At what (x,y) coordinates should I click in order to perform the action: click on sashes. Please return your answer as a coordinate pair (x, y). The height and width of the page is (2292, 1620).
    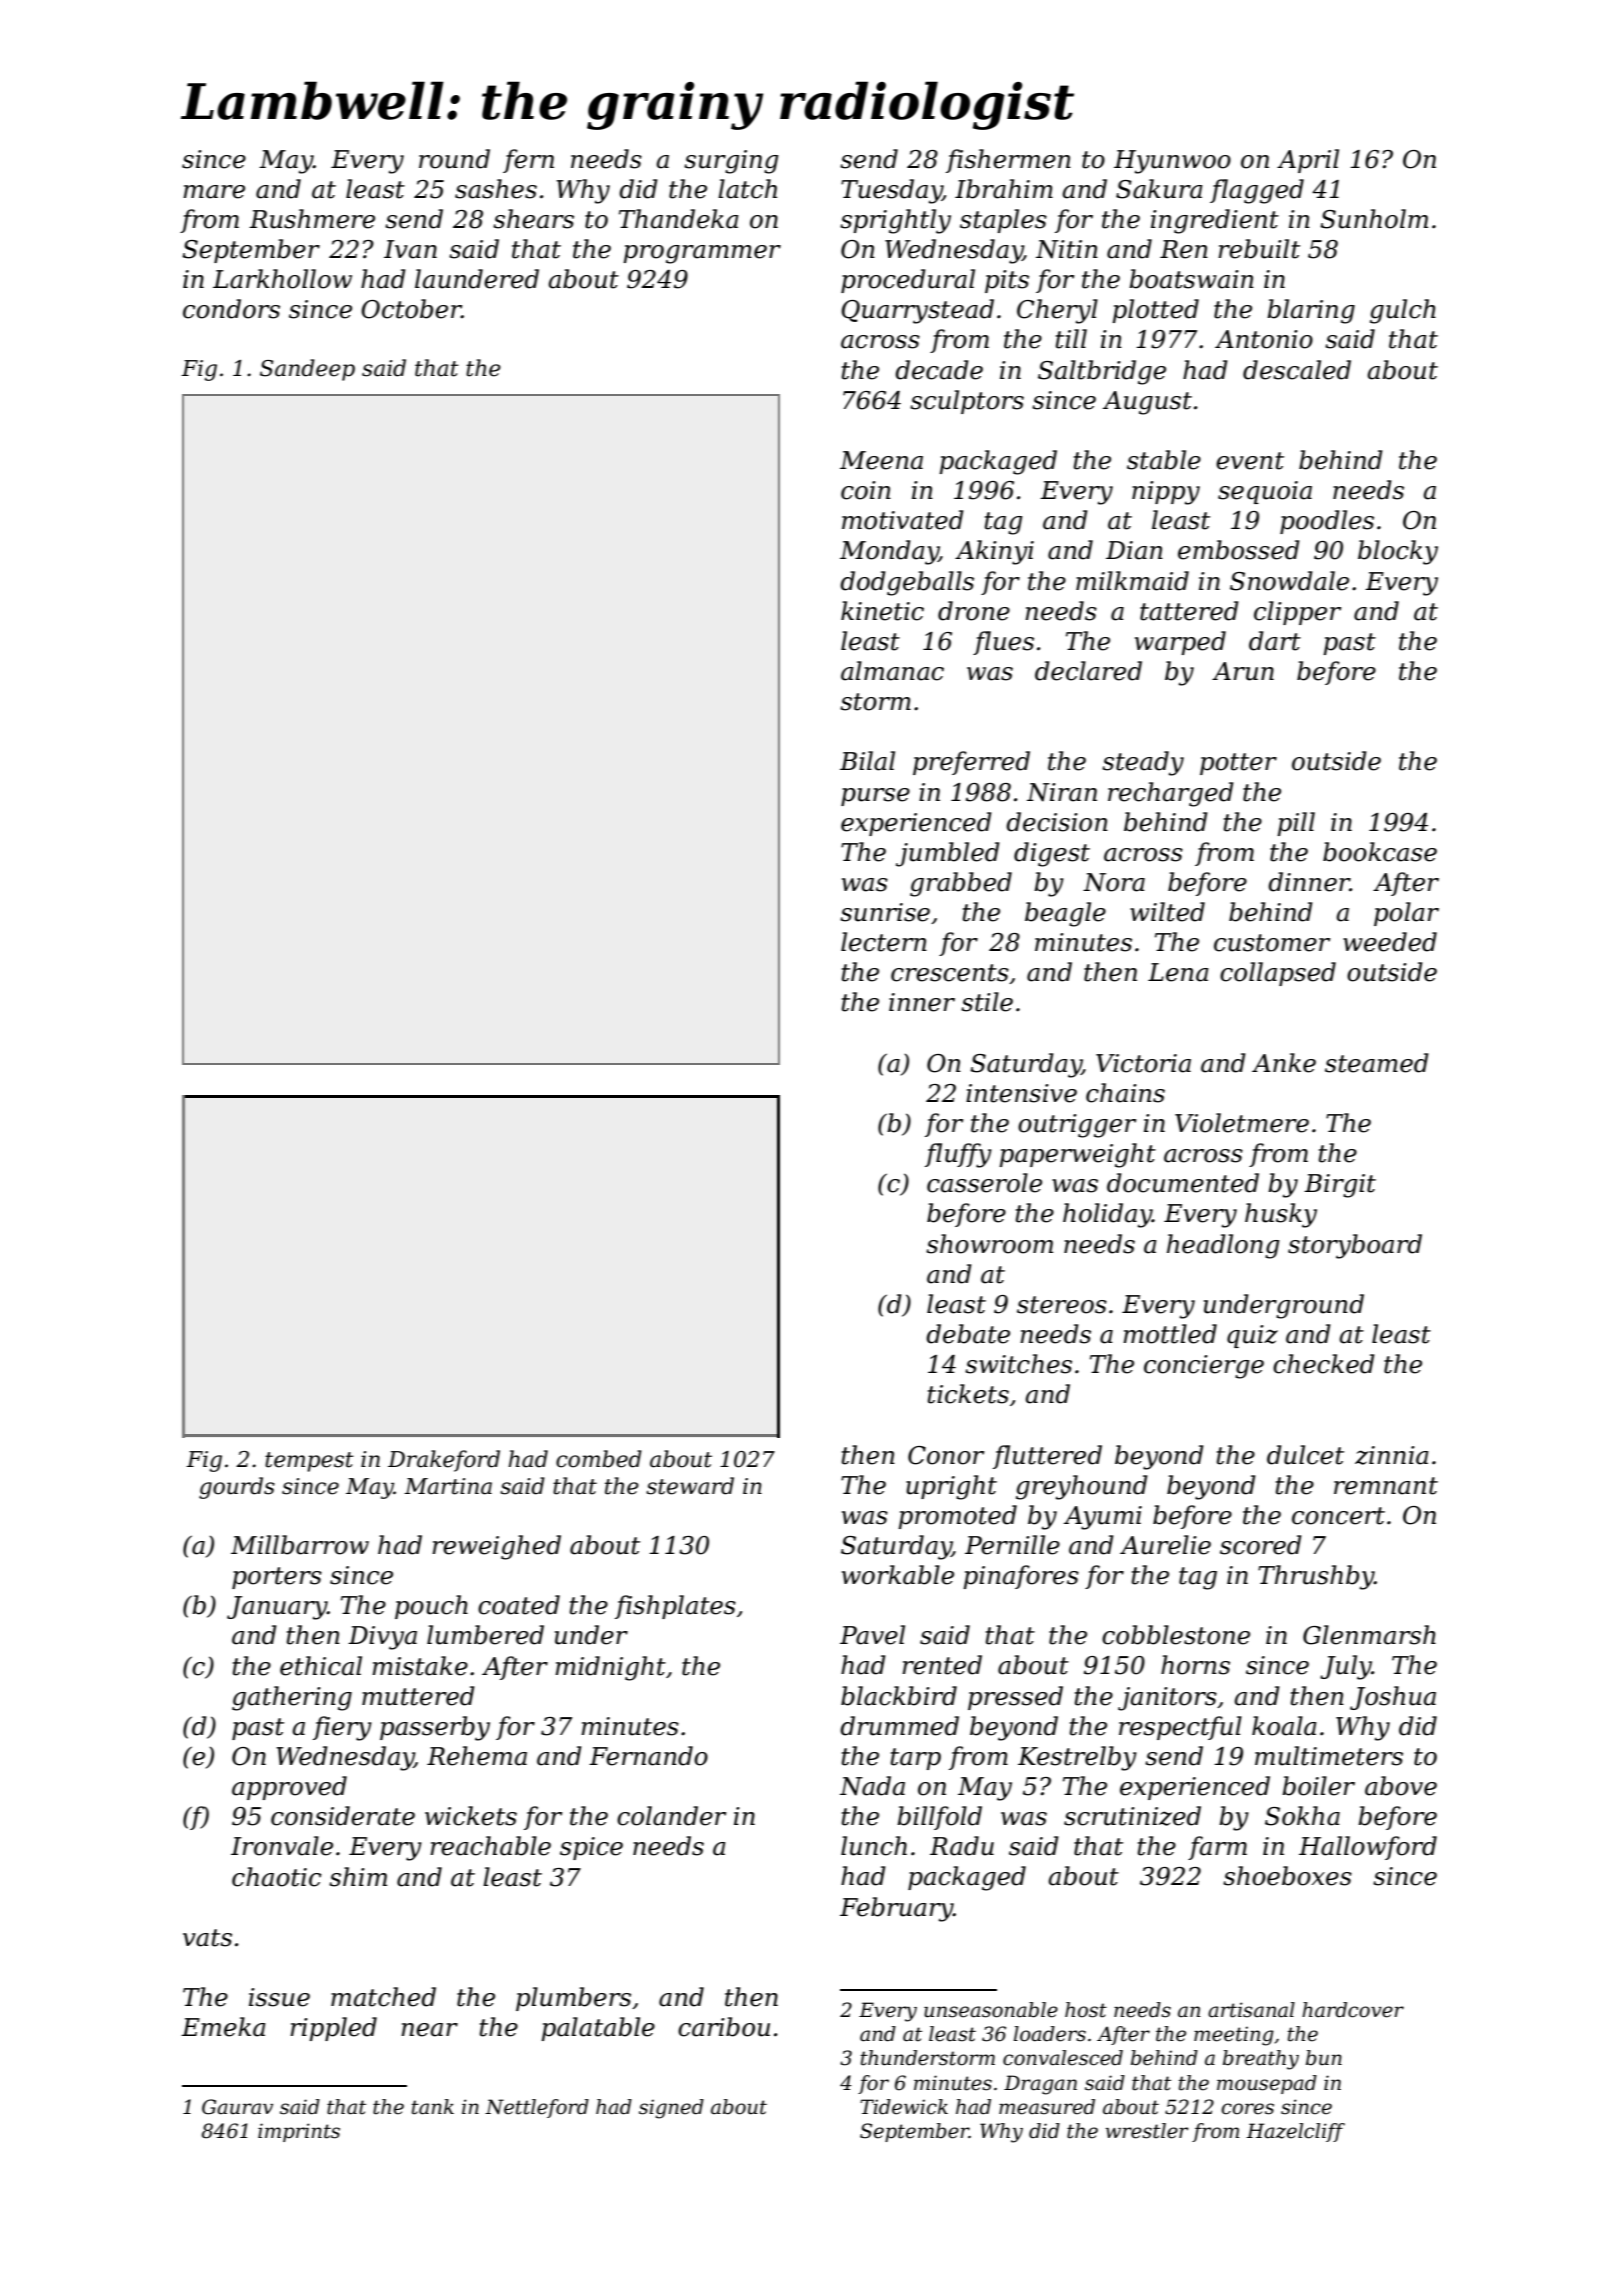
    Looking at the image, I should click on (496, 189).
